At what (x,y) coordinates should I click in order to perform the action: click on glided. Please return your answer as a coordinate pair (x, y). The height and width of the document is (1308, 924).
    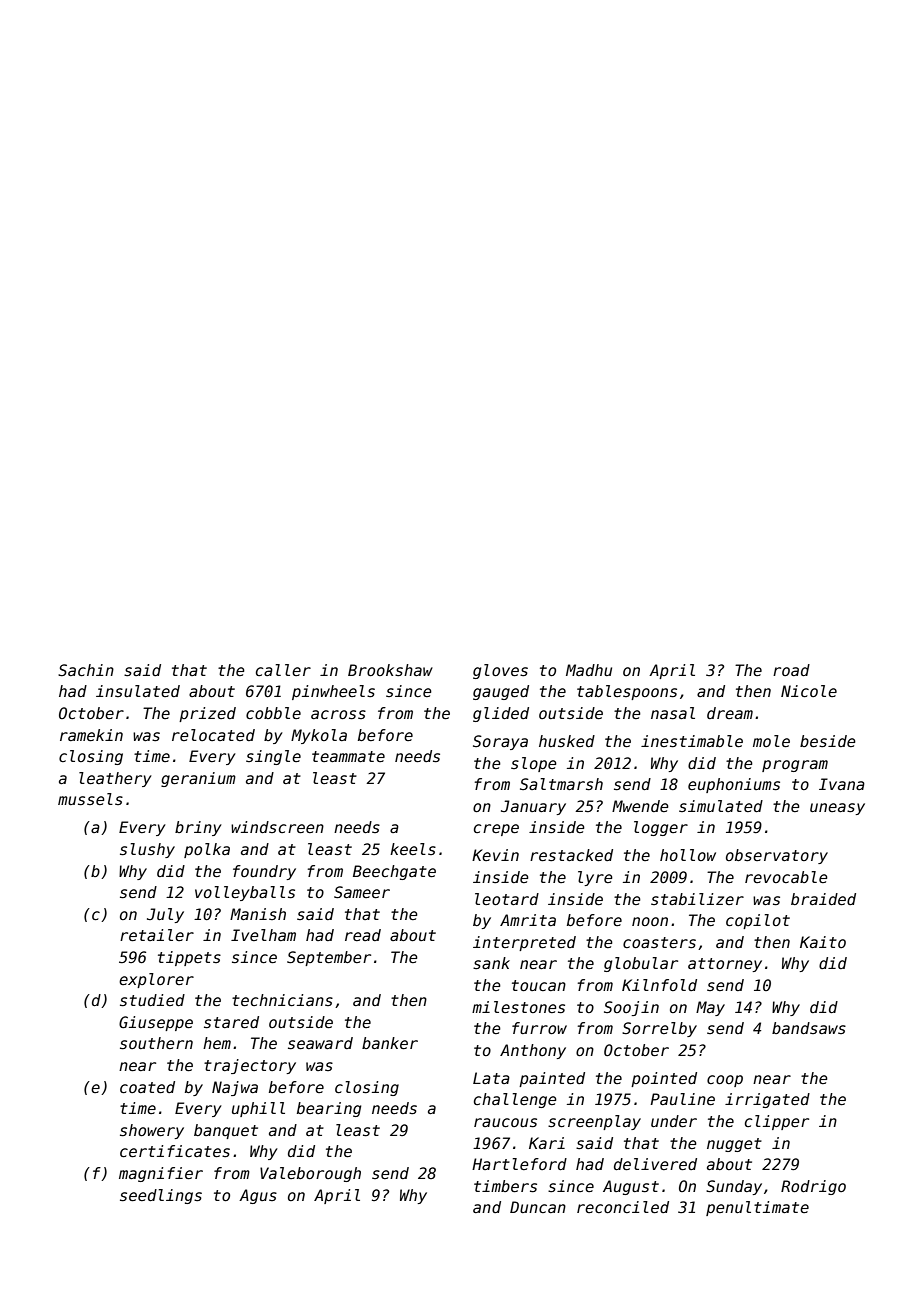
    Looking at the image, I should click on (501, 714).
